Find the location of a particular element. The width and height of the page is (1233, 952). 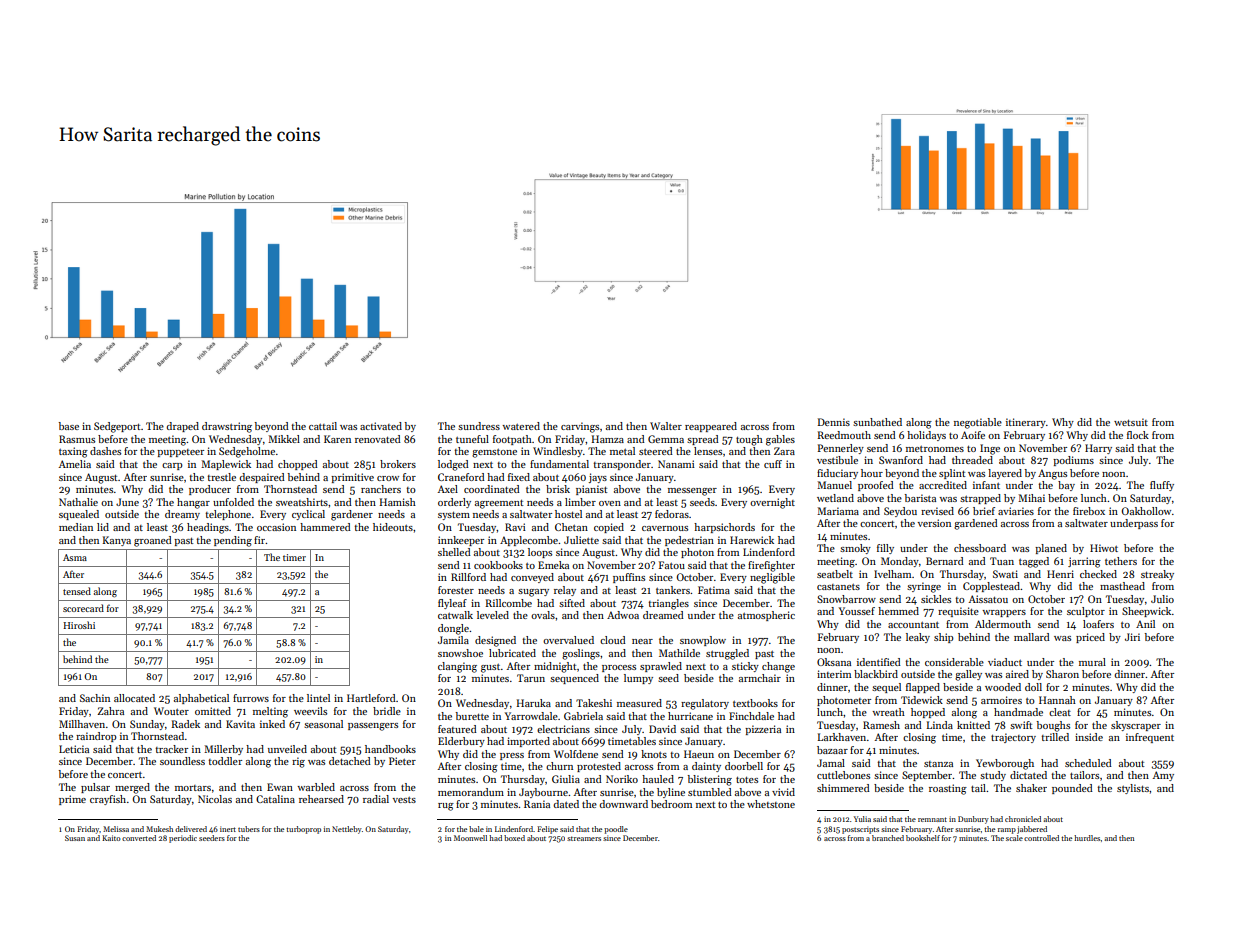

fluffy is located at coordinates (1162, 486).
